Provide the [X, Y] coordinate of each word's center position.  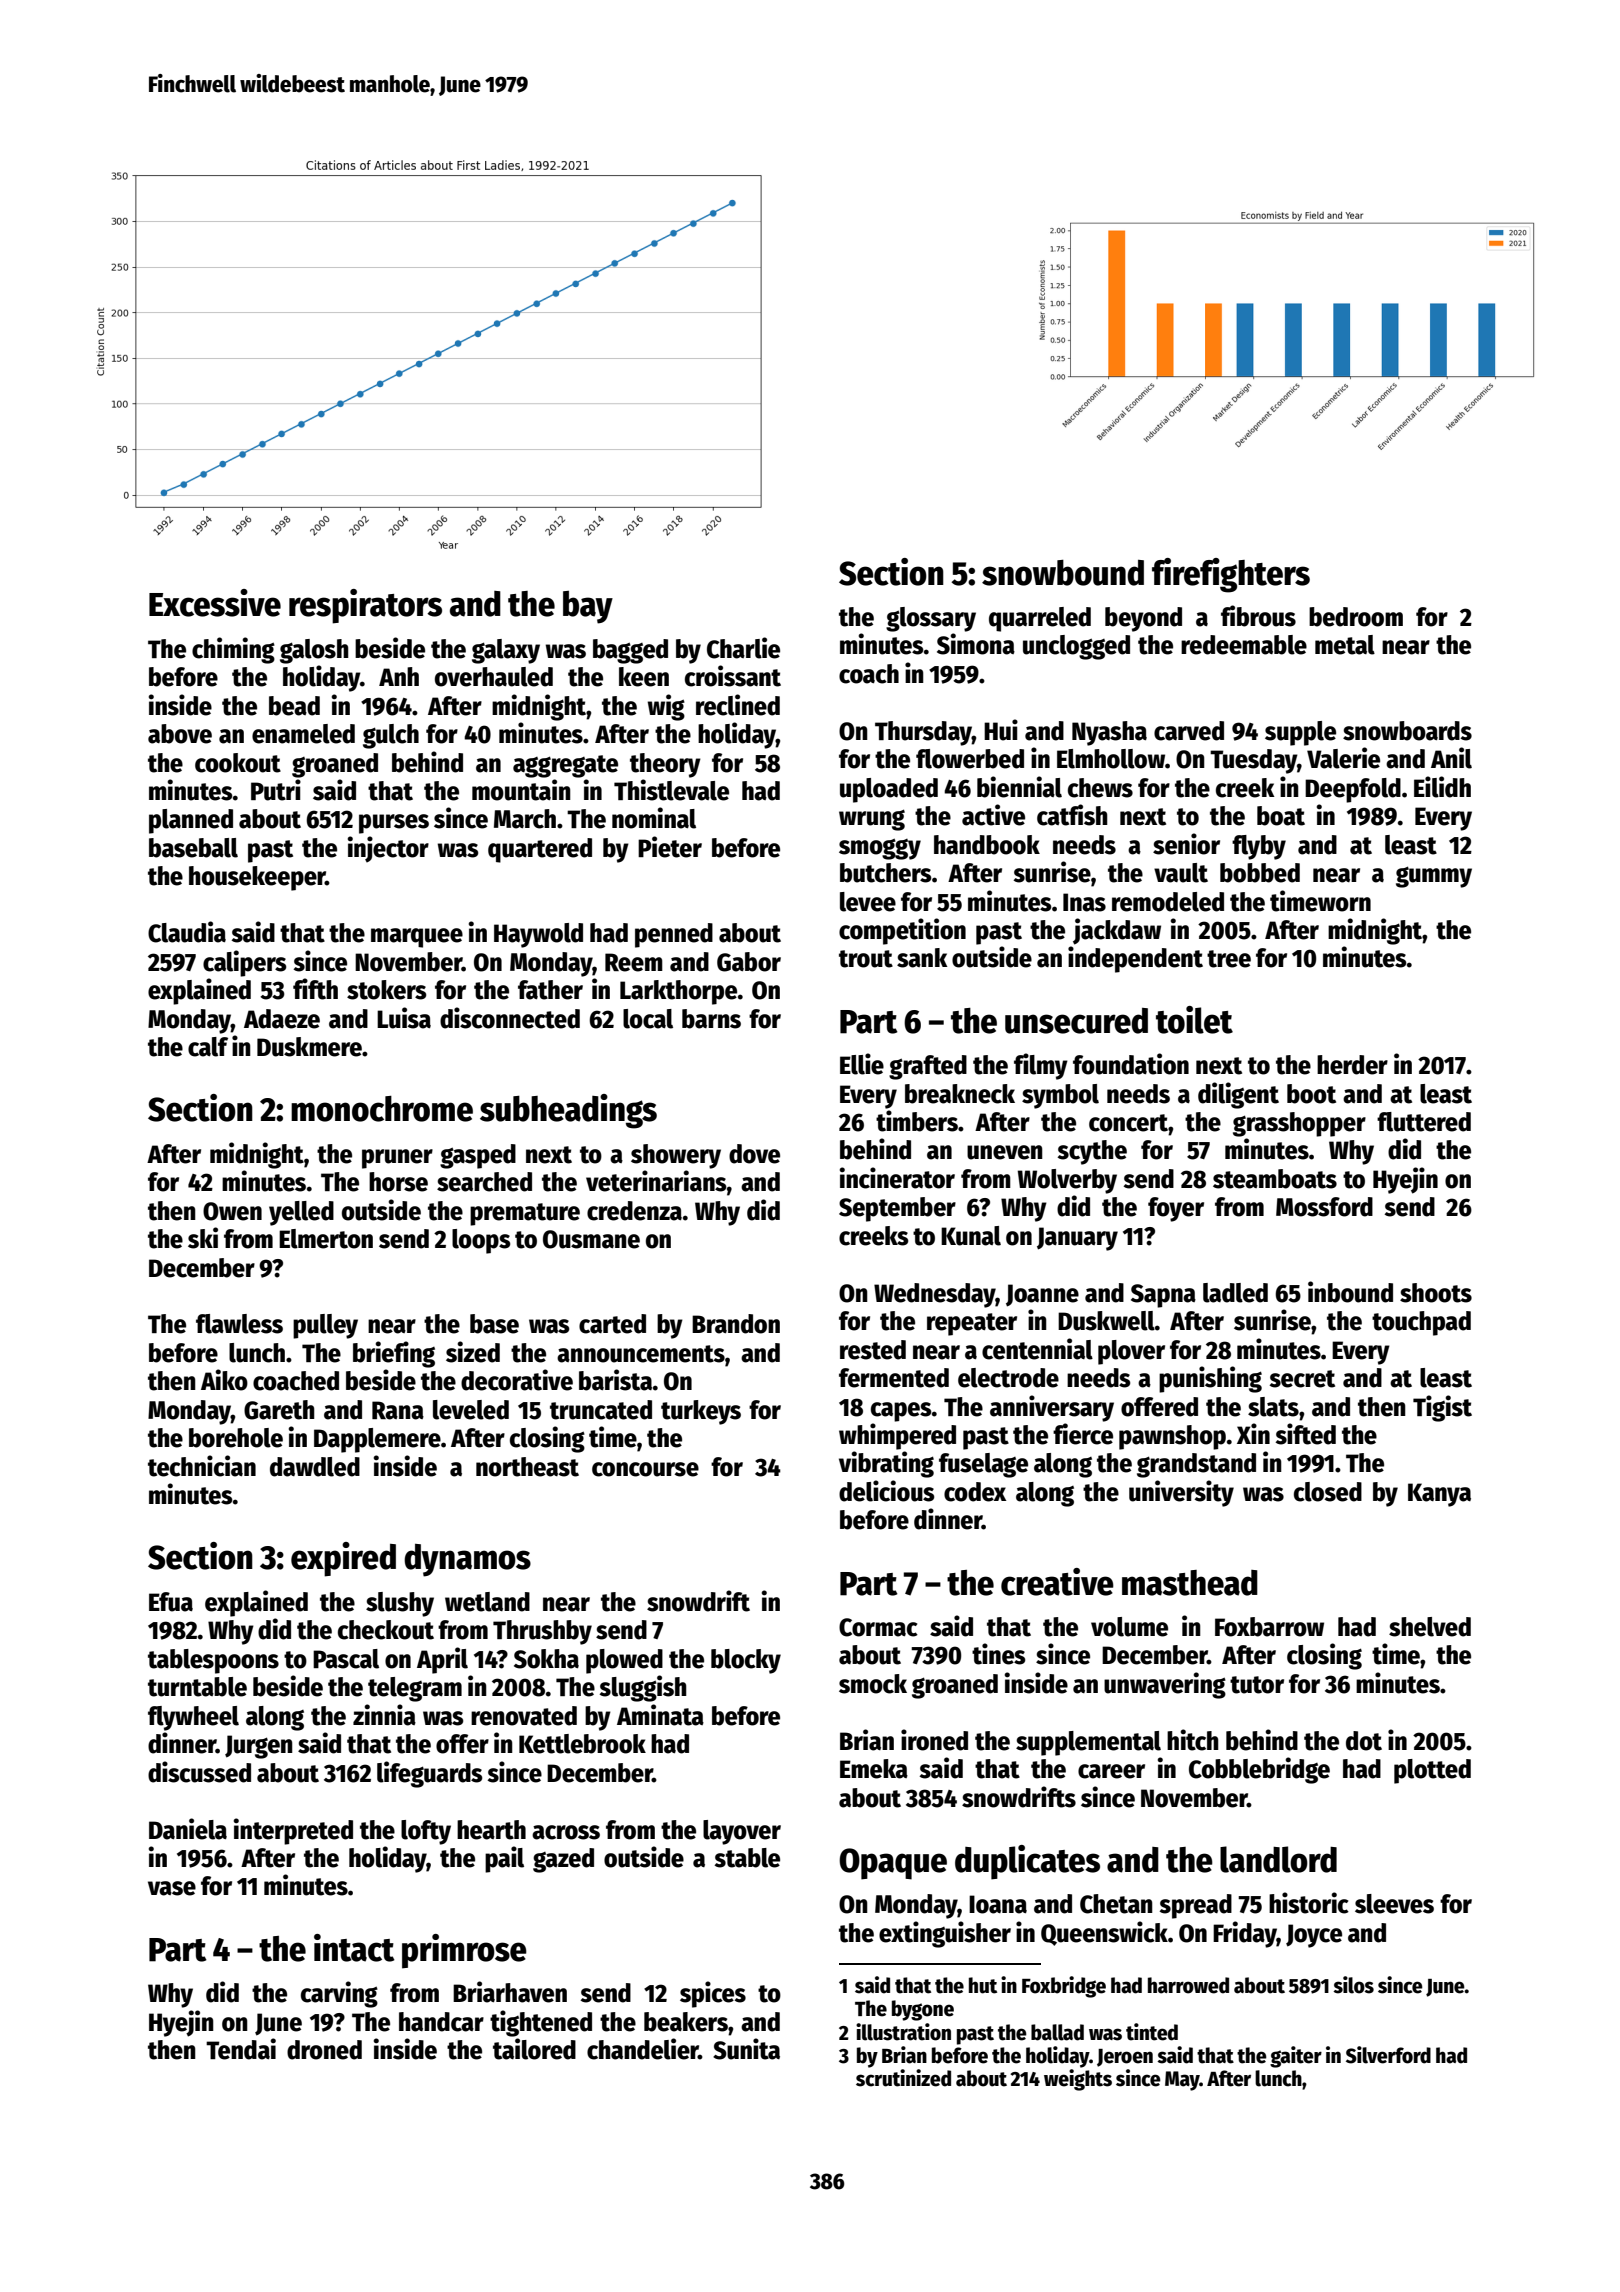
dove [754, 1154]
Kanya [1439, 1495]
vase [172, 1888]
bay [588, 607]
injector [388, 849]
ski [203, 1238]
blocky [746, 1661]
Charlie [743, 648]
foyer [1176, 1209]
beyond [1143, 619]
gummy [1434, 877]
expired [343, 1559]
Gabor [749, 962]
